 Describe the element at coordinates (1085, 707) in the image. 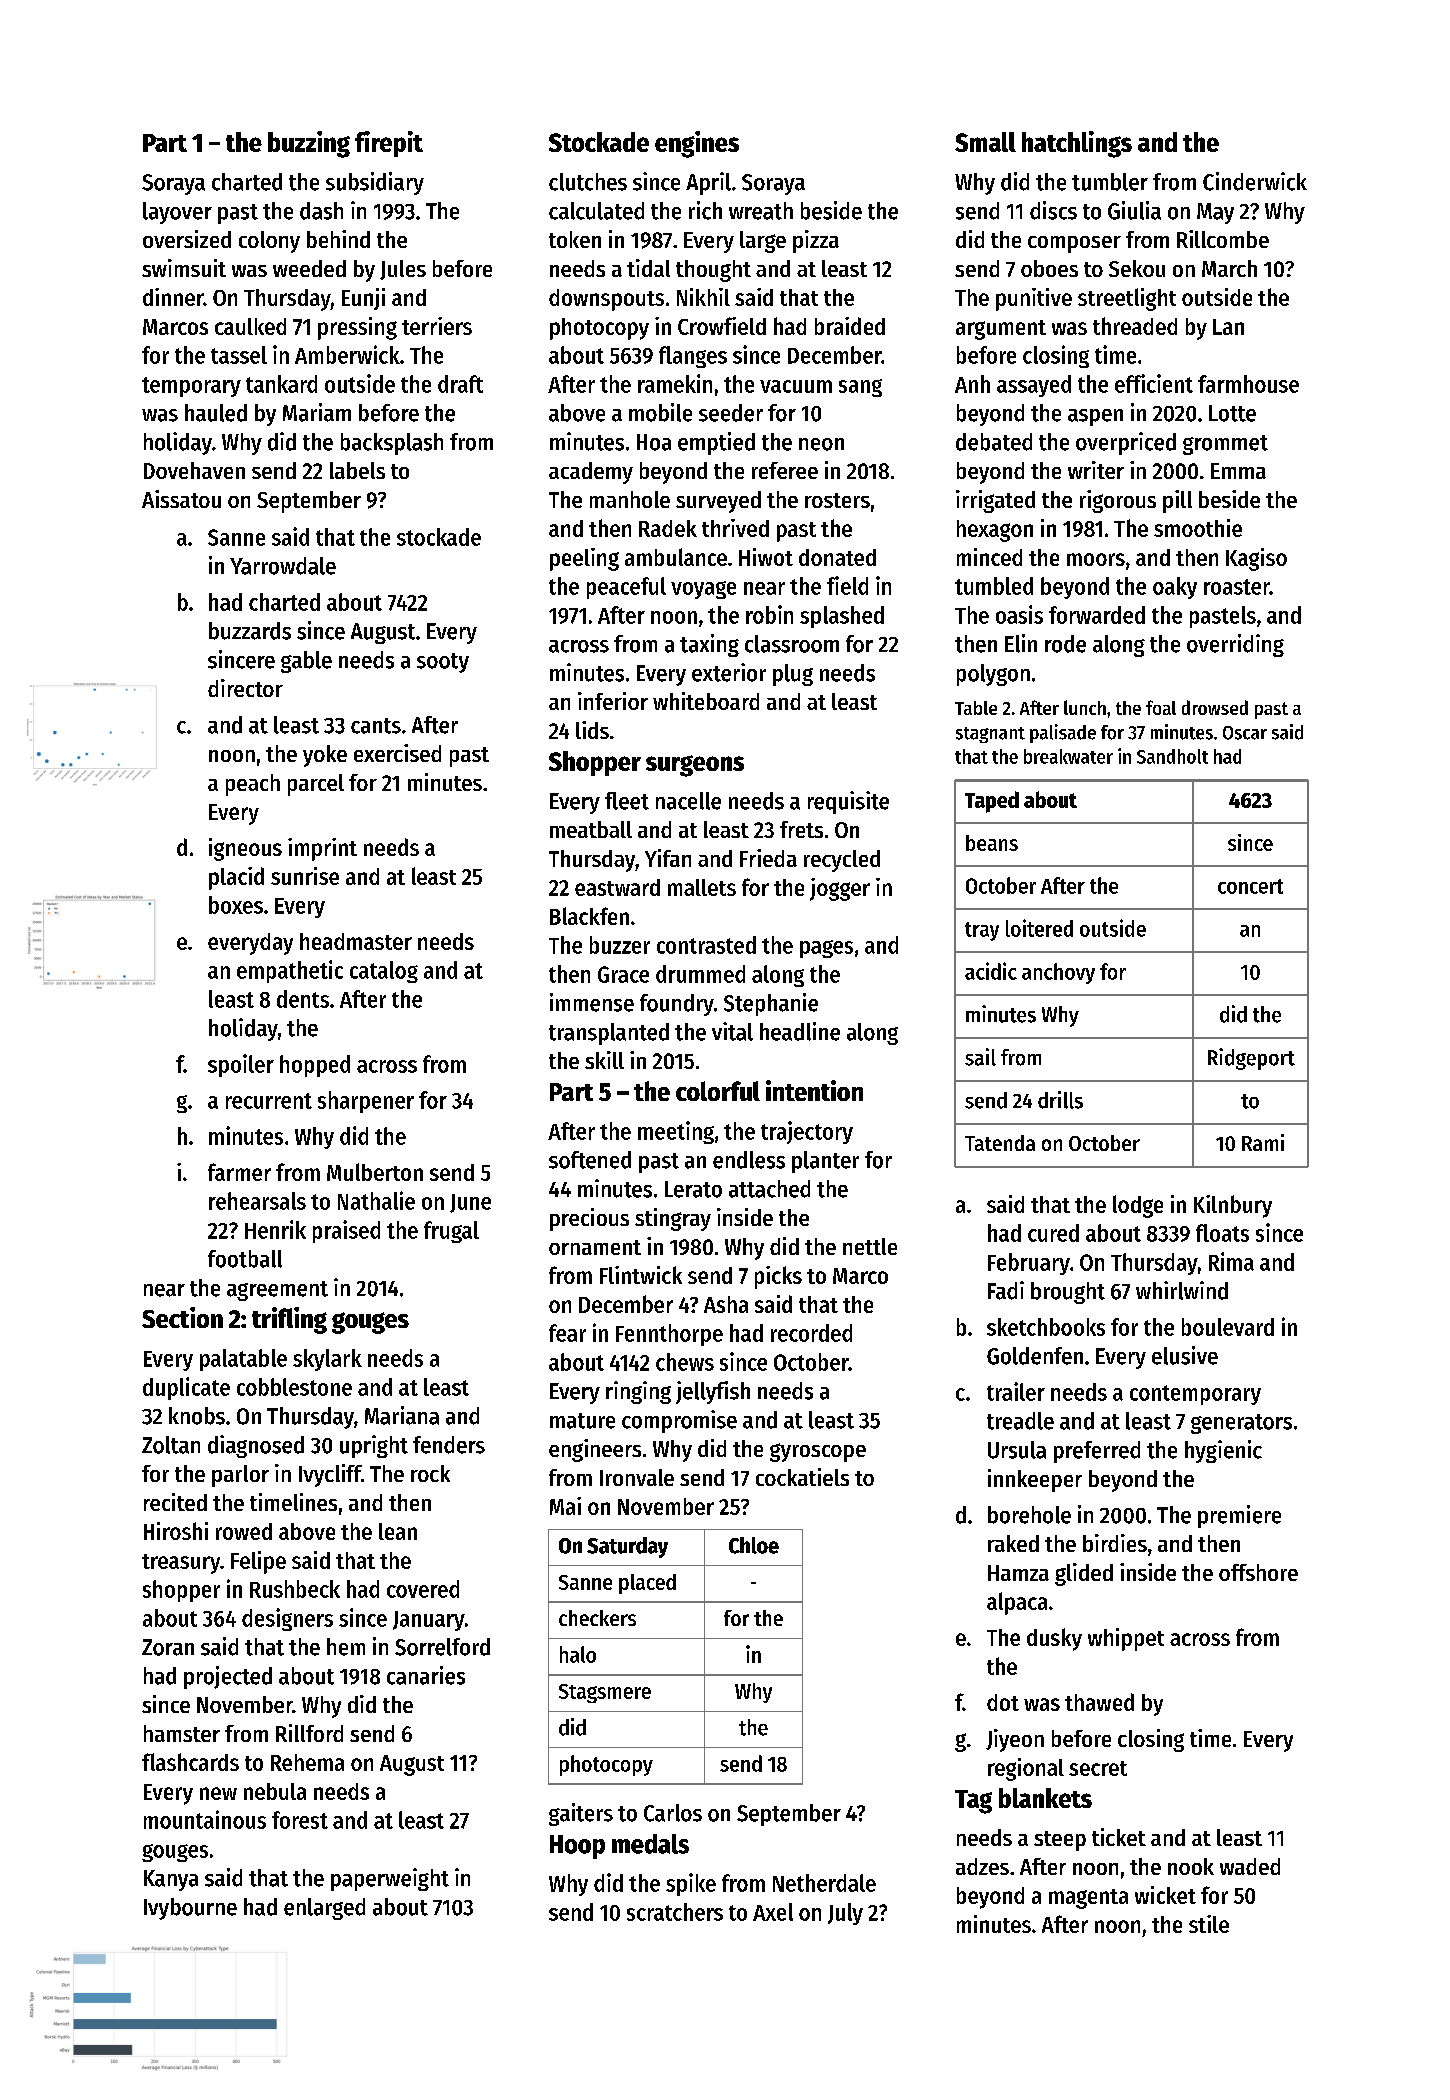

I see `lunch` at that location.
